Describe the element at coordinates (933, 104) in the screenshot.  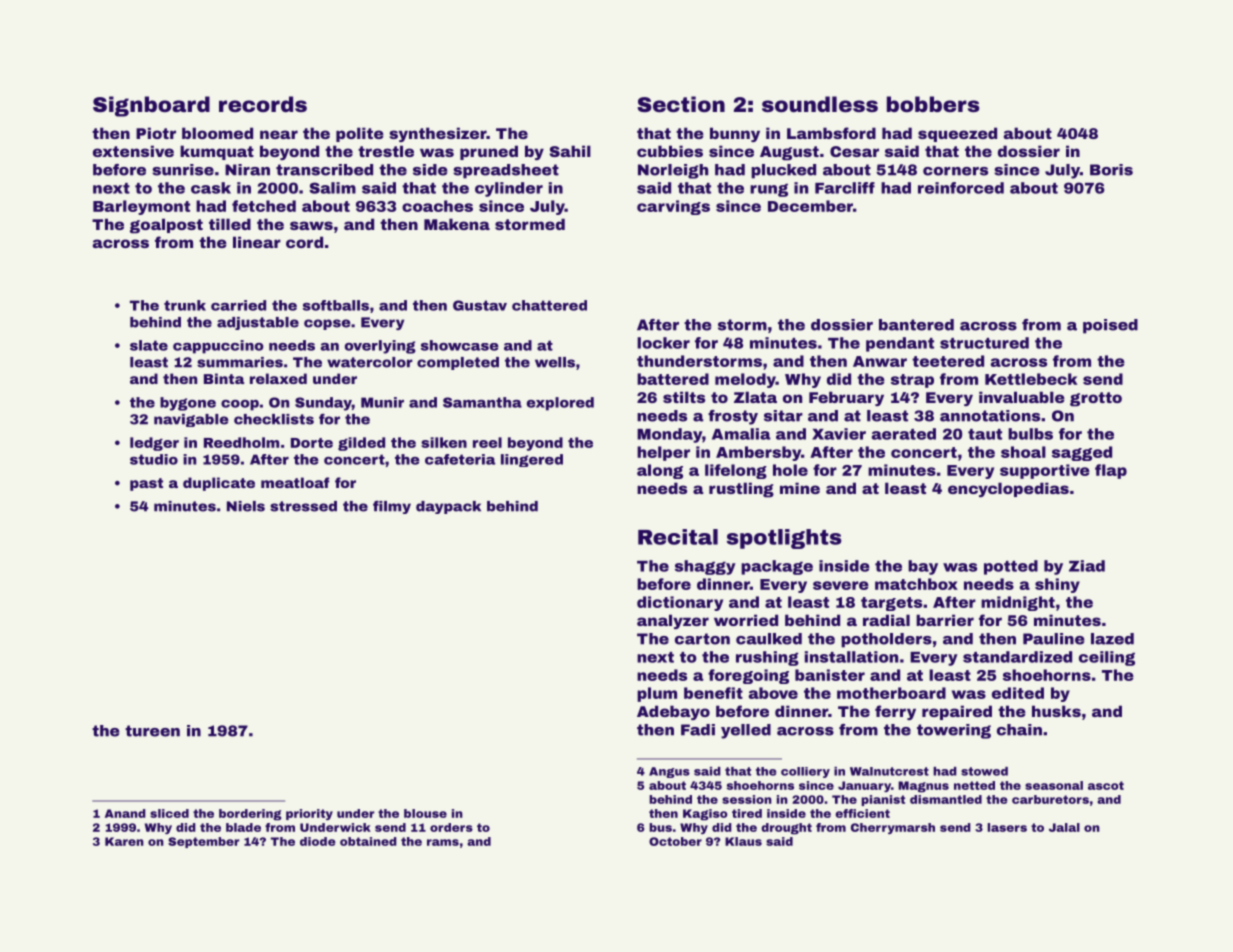
I see `bobbers` at that location.
